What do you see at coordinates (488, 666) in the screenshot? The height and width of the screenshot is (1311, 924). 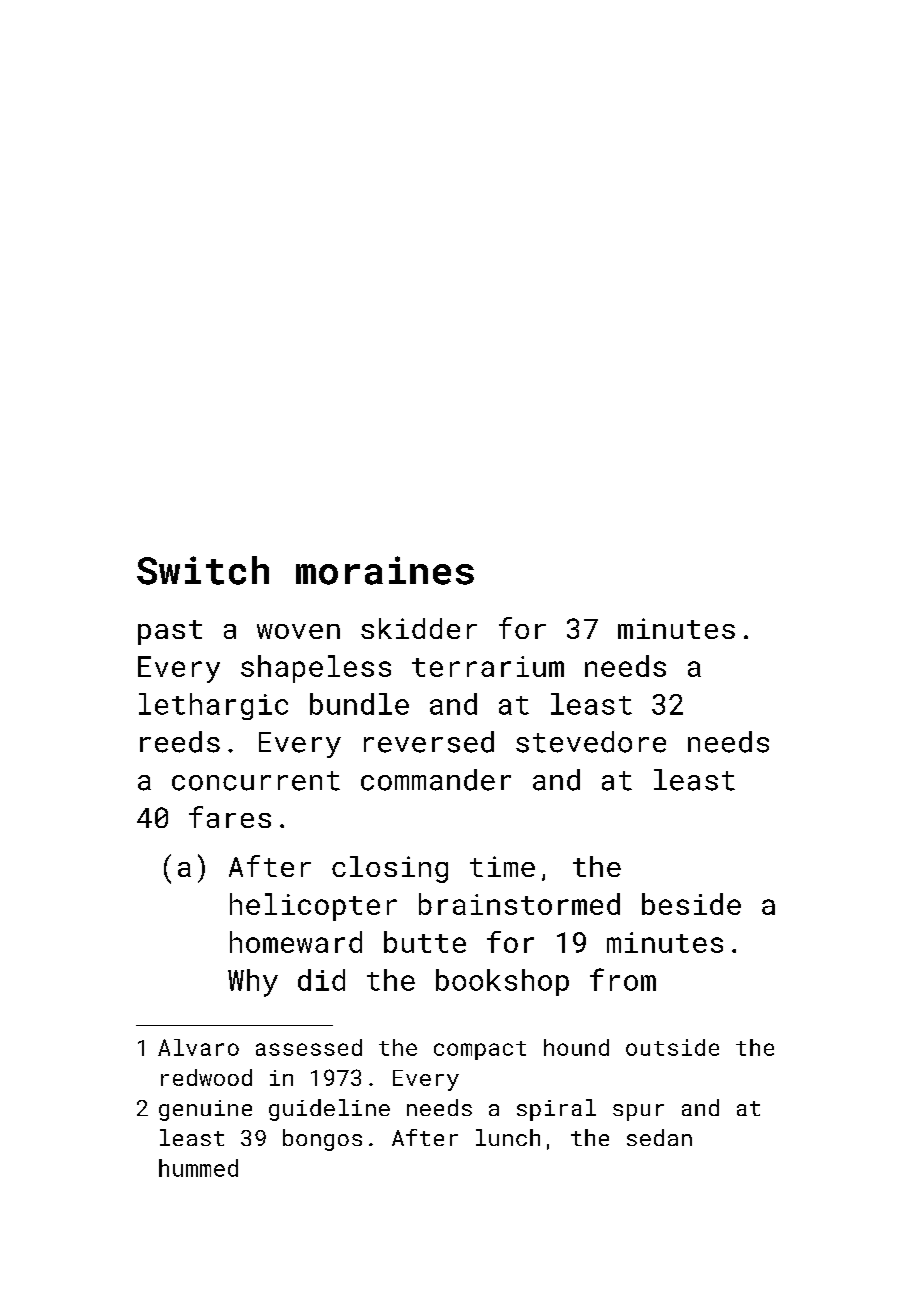 I see `terrarium` at bounding box center [488, 666].
